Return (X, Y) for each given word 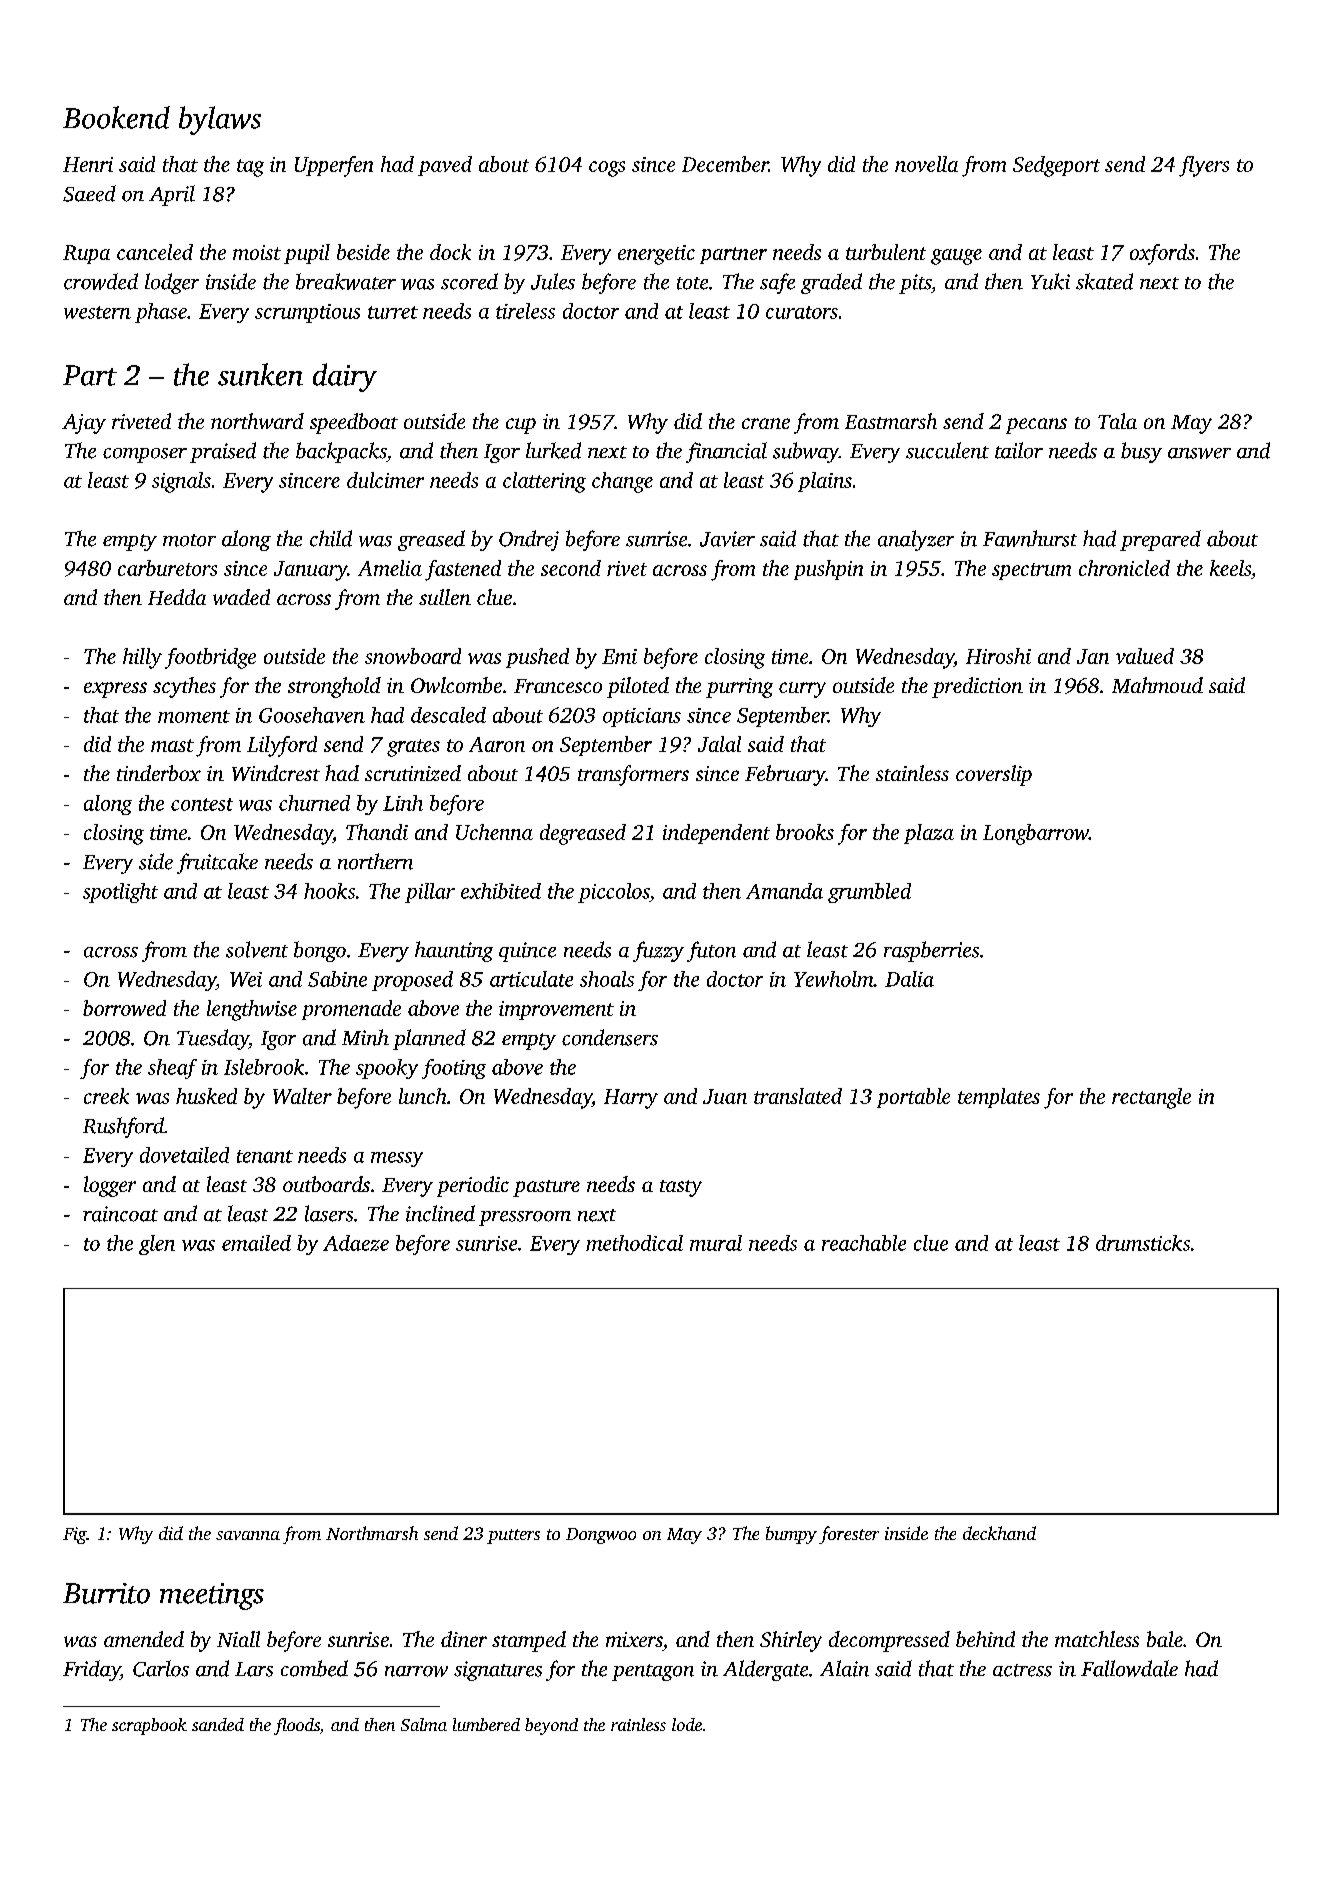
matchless (1097, 1639)
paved (445, 166)
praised (223, 452)
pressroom (525, 1218)
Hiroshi (998, 656)
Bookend (116, 117)
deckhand (999, 1533)
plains (825, 482)
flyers (1204, 166)
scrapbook (149, 1726)
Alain (844, 1668)
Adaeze (356, 1243)
